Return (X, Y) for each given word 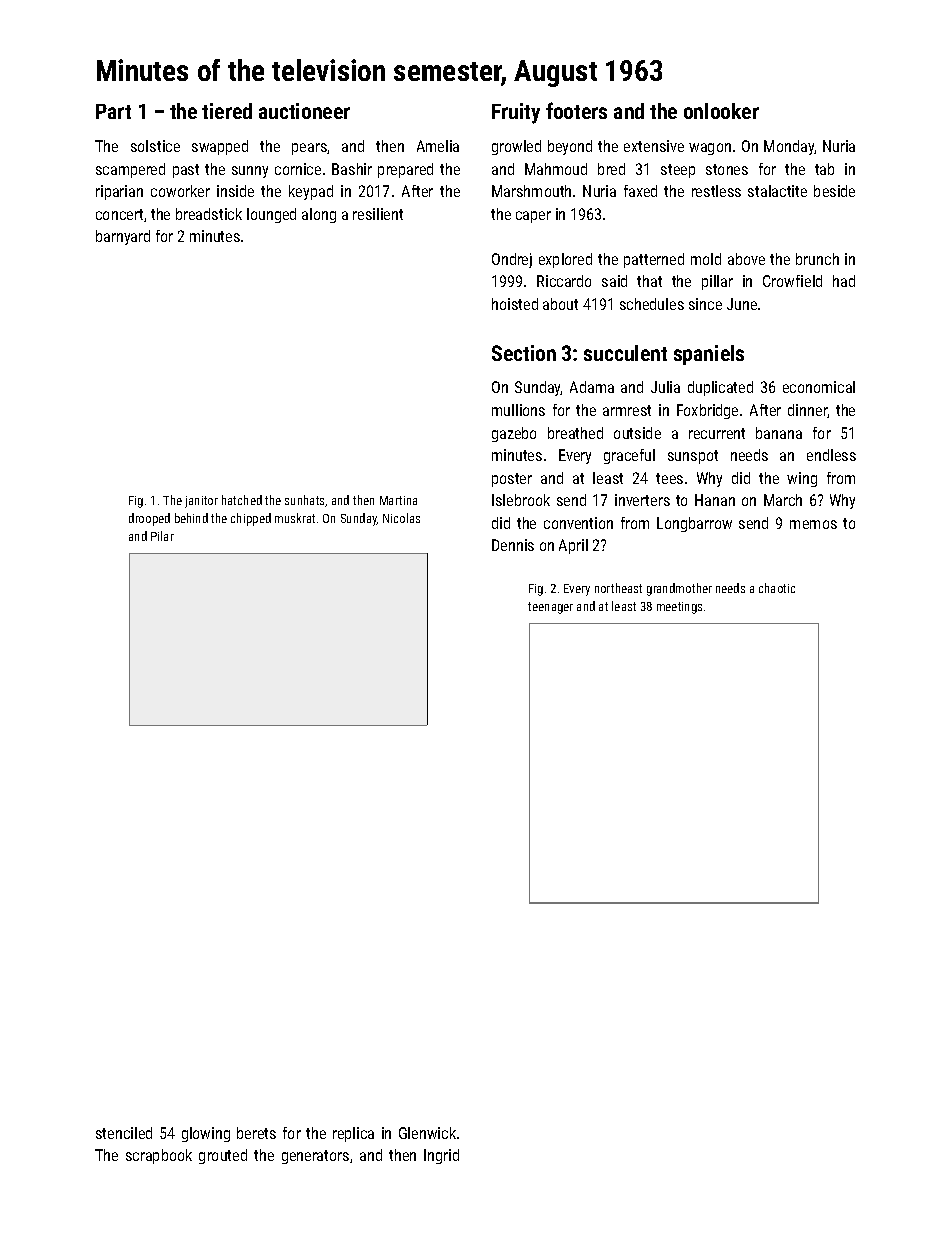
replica (353, 1134)
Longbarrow (694, 524)
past (186, 171)
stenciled (124, 1133)
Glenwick (427, 1133)
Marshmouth (531, 191)
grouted (223, 1156)
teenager (550, 608)
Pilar (162, 536)
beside (834, 191)
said (614, 281)
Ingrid (441, 1156)
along (319, 215)
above (746, 259)
